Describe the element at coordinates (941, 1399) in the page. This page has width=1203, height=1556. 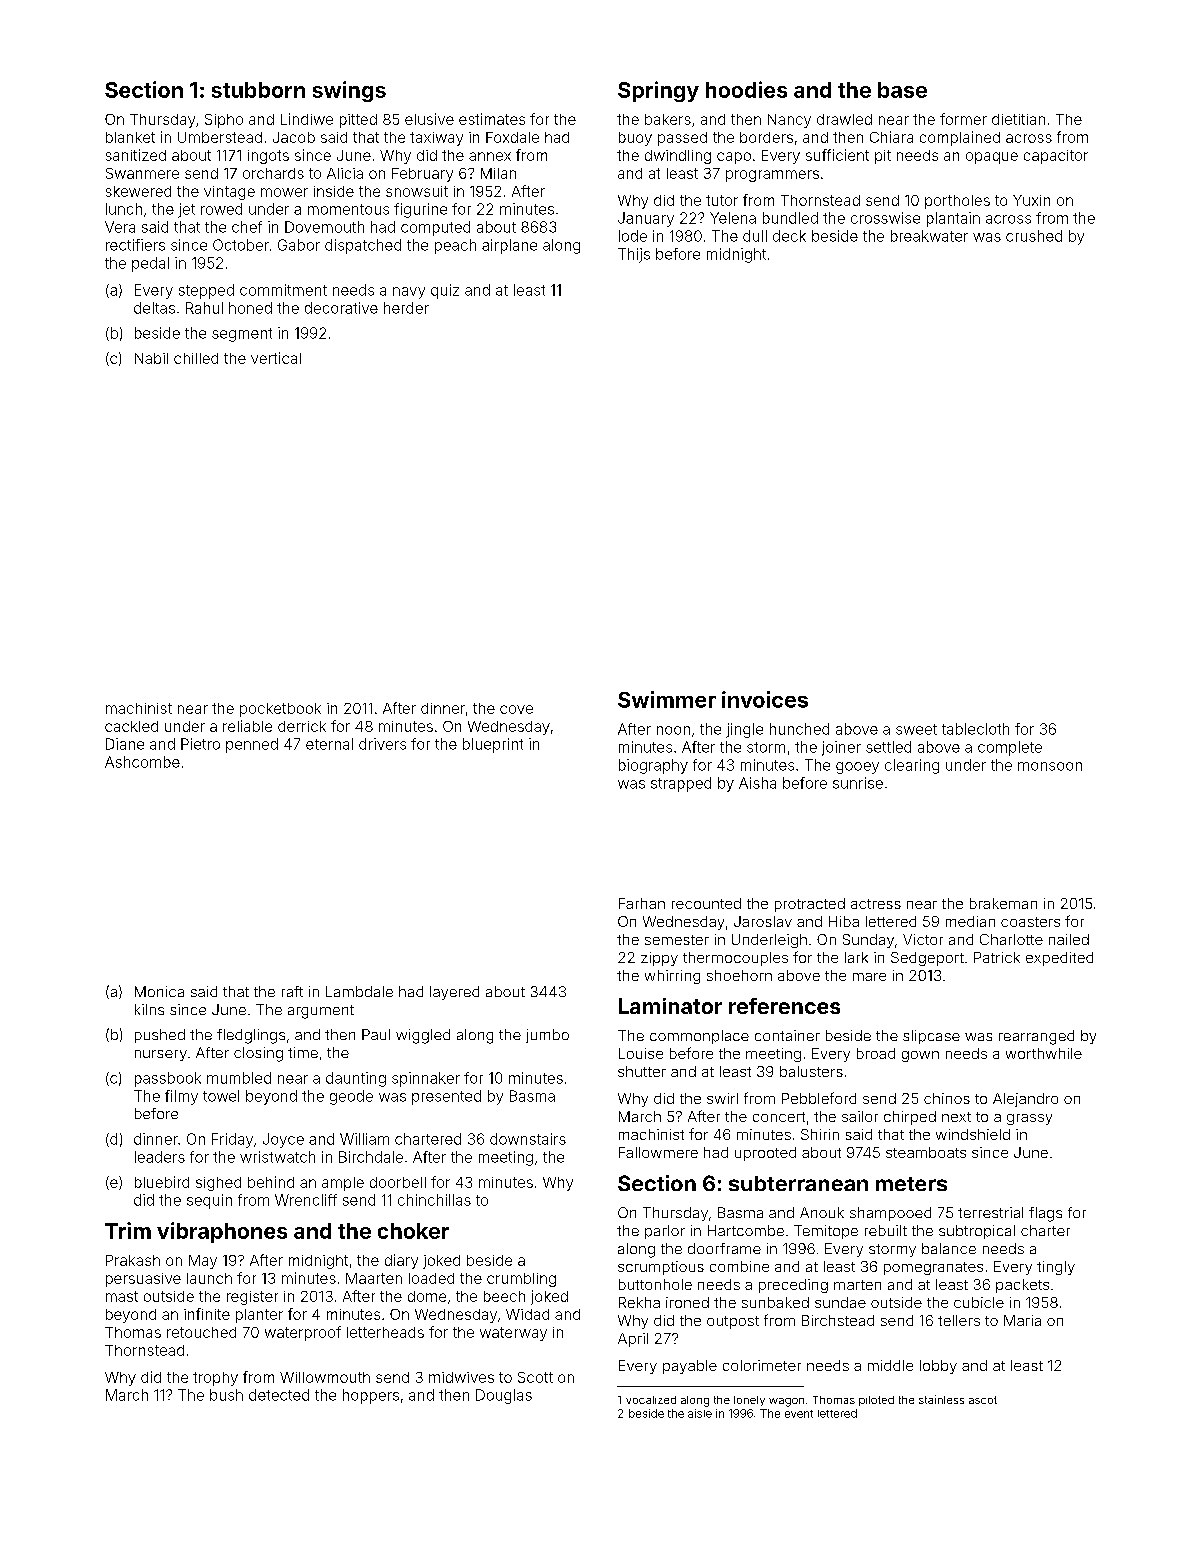
I see `stainless` at that location.
